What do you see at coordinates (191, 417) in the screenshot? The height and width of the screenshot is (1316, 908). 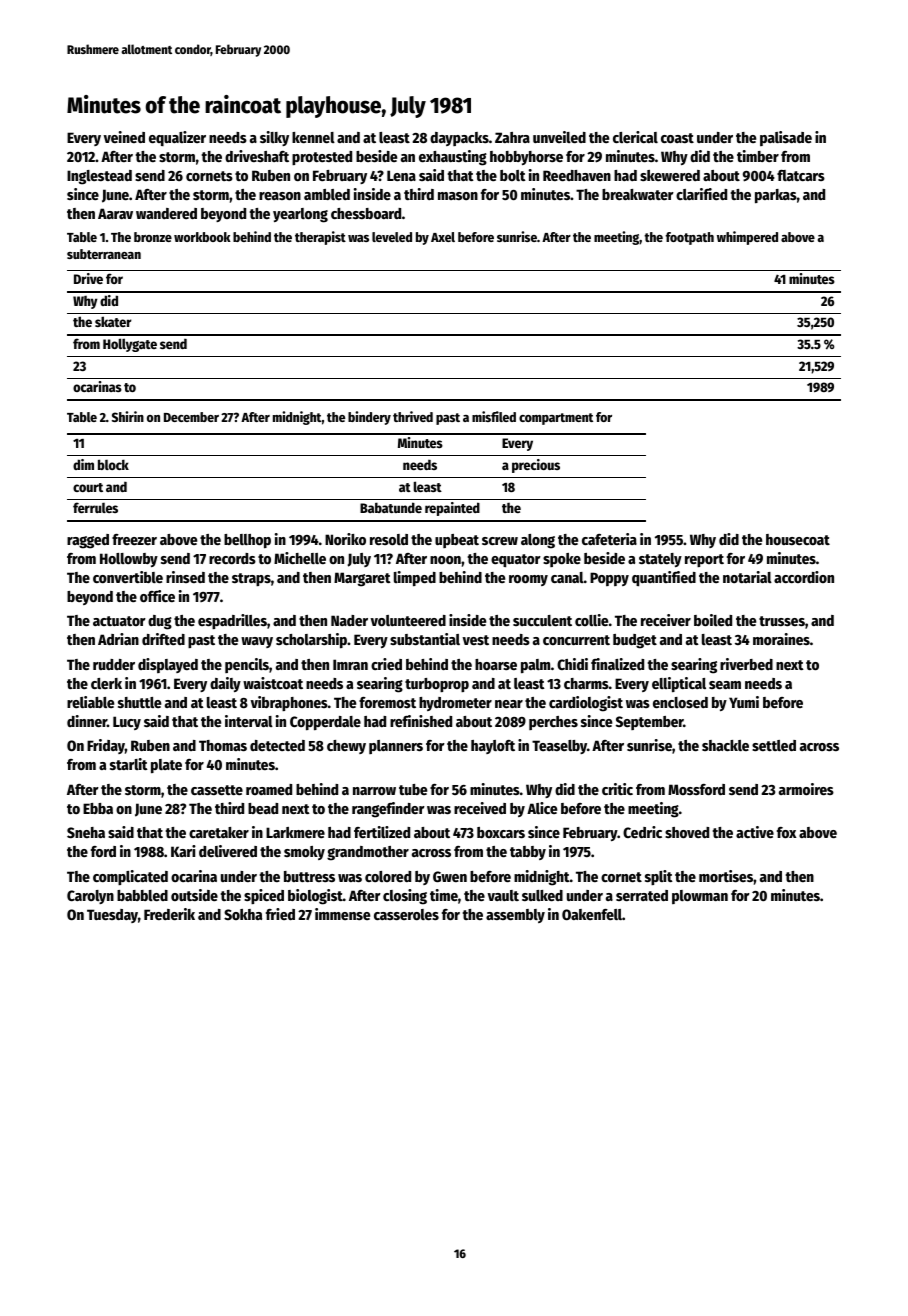 I see `December` at bounding box center [191, 417].
